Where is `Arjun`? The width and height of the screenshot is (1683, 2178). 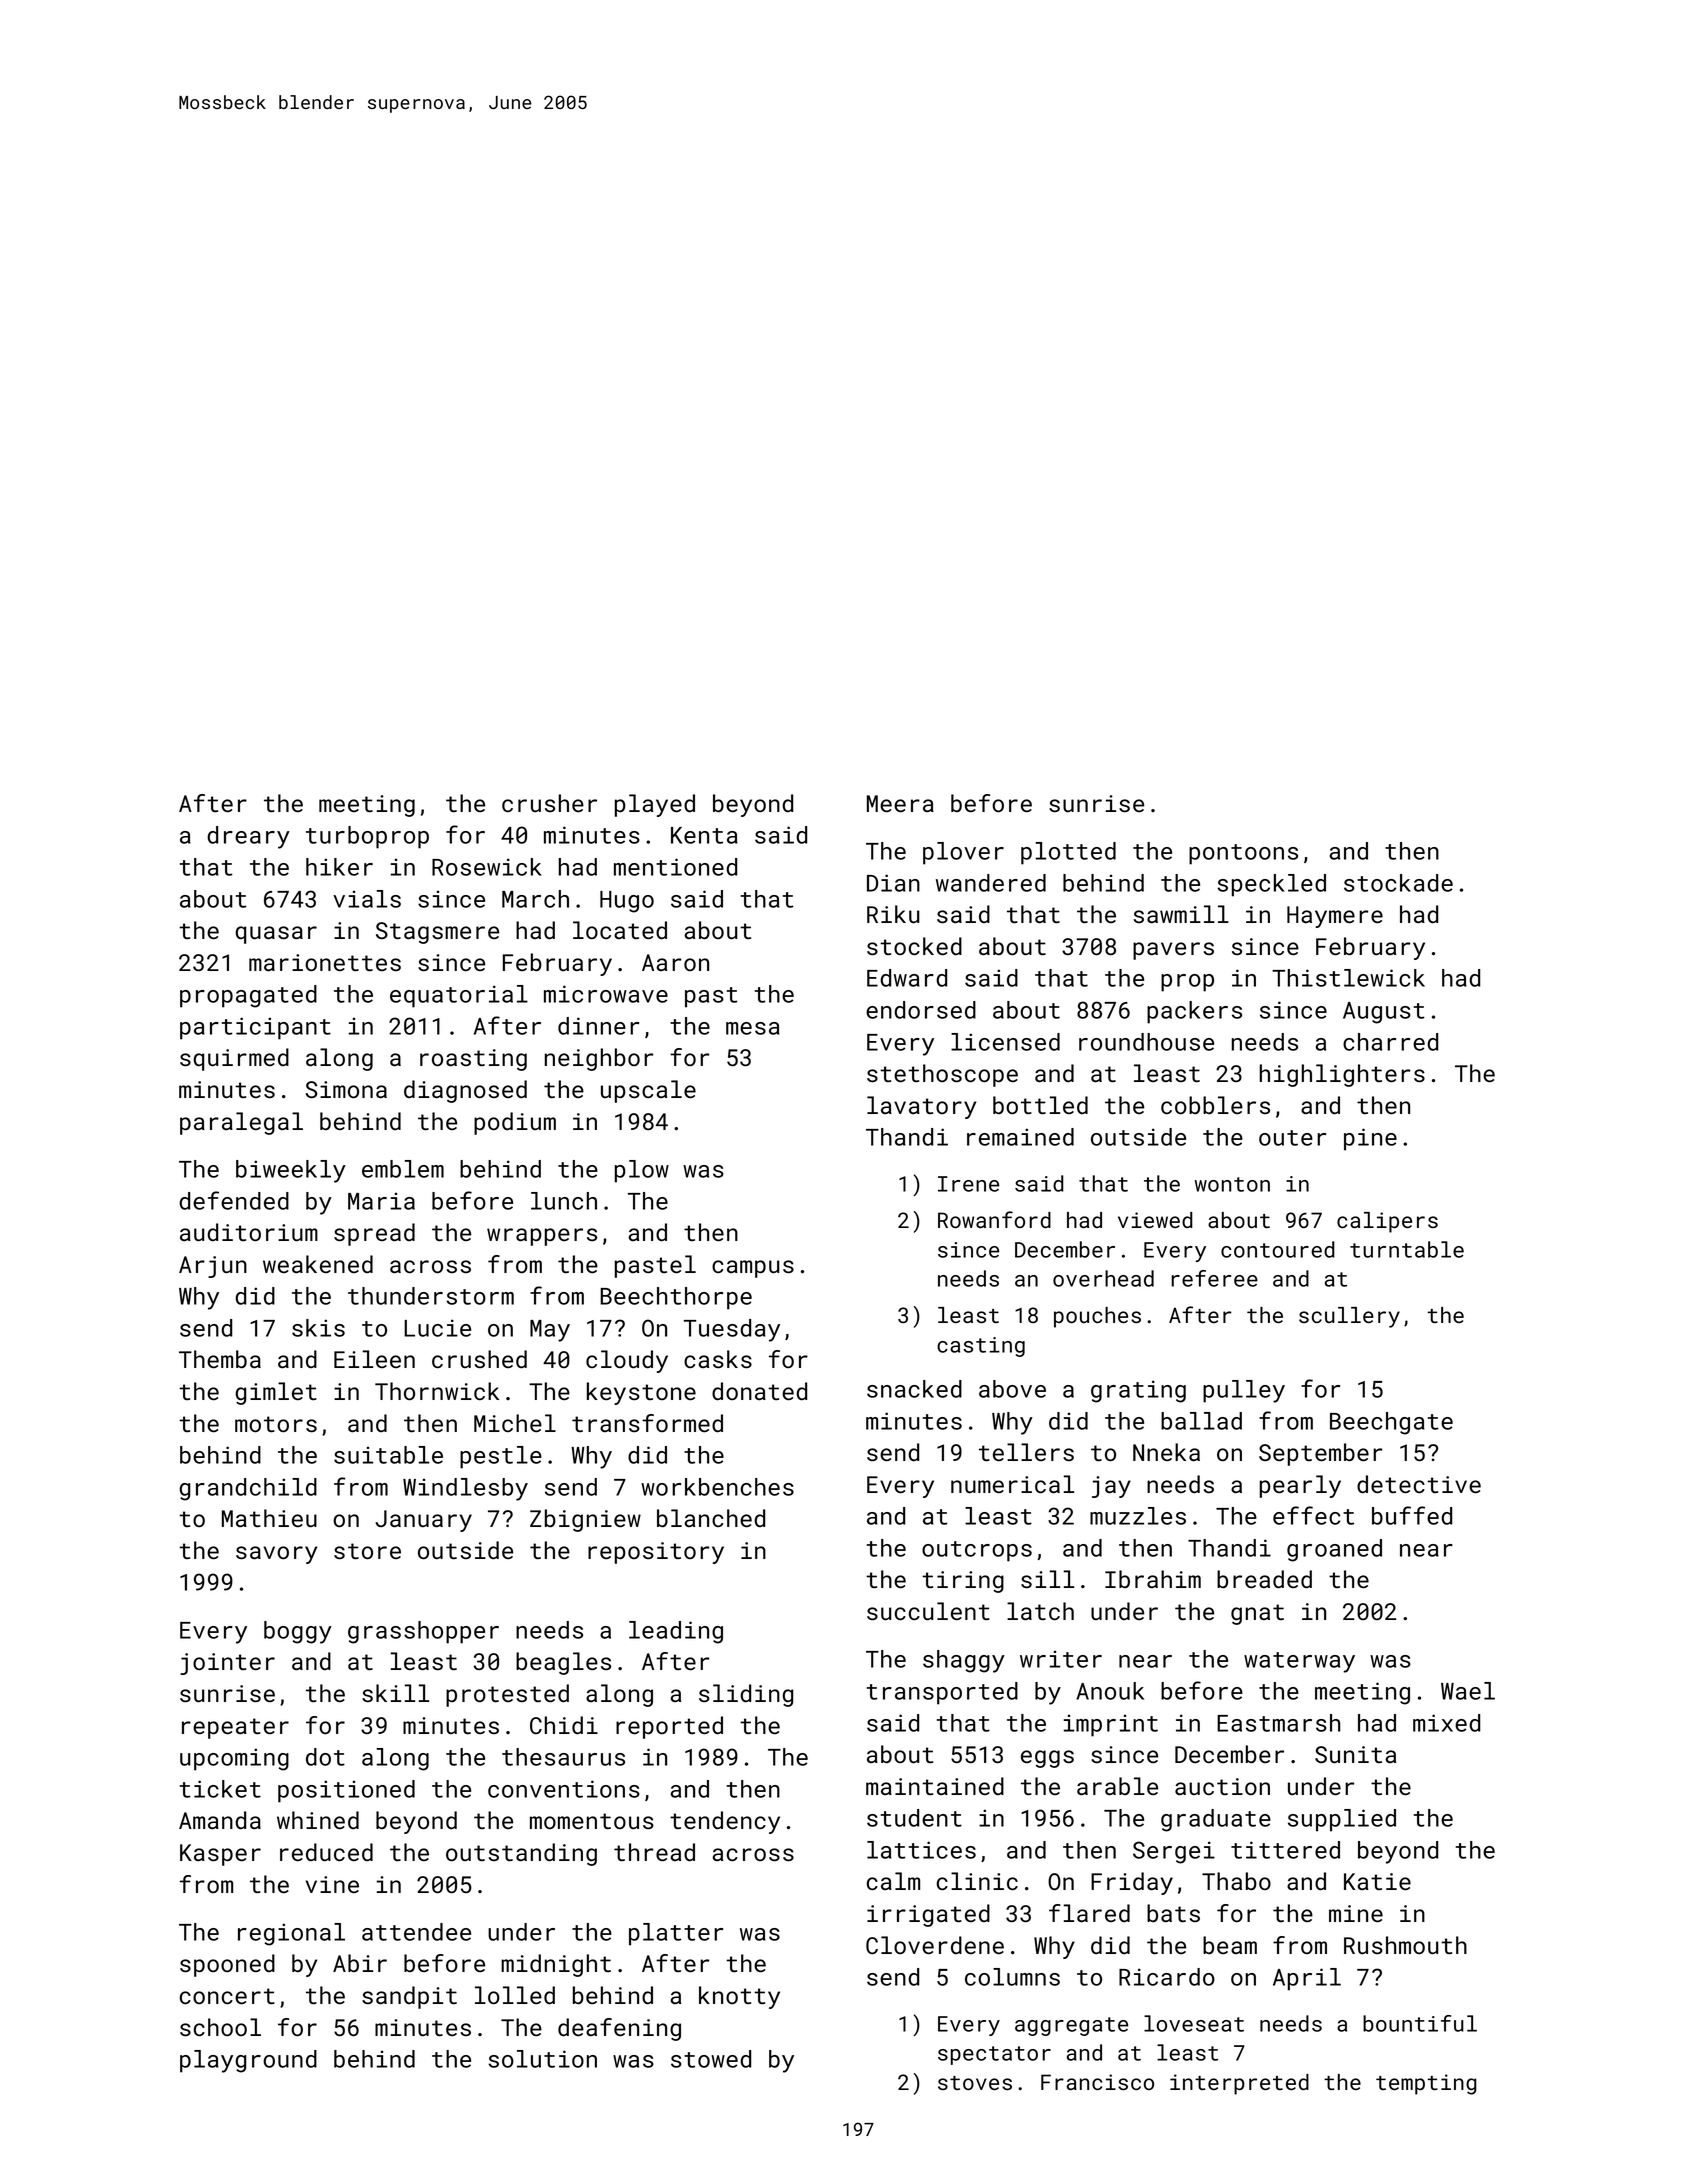
Arjun is located at coordinates (213, 1267).
